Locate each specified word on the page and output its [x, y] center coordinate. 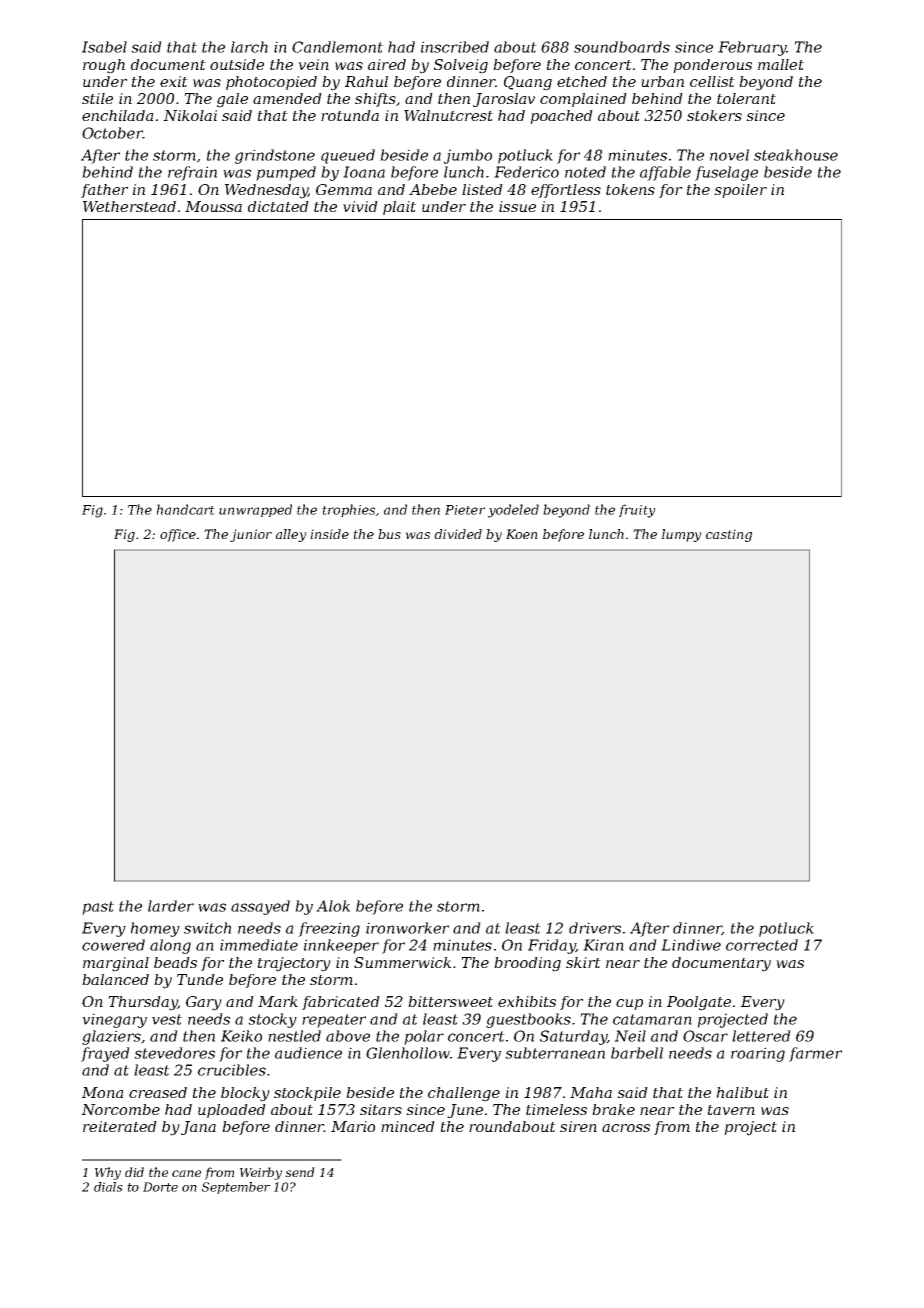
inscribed [455, 47]
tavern [731, 1110]
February [752, 48]
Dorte [160, 1187]
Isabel [104, 47]
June [465, 1111]
